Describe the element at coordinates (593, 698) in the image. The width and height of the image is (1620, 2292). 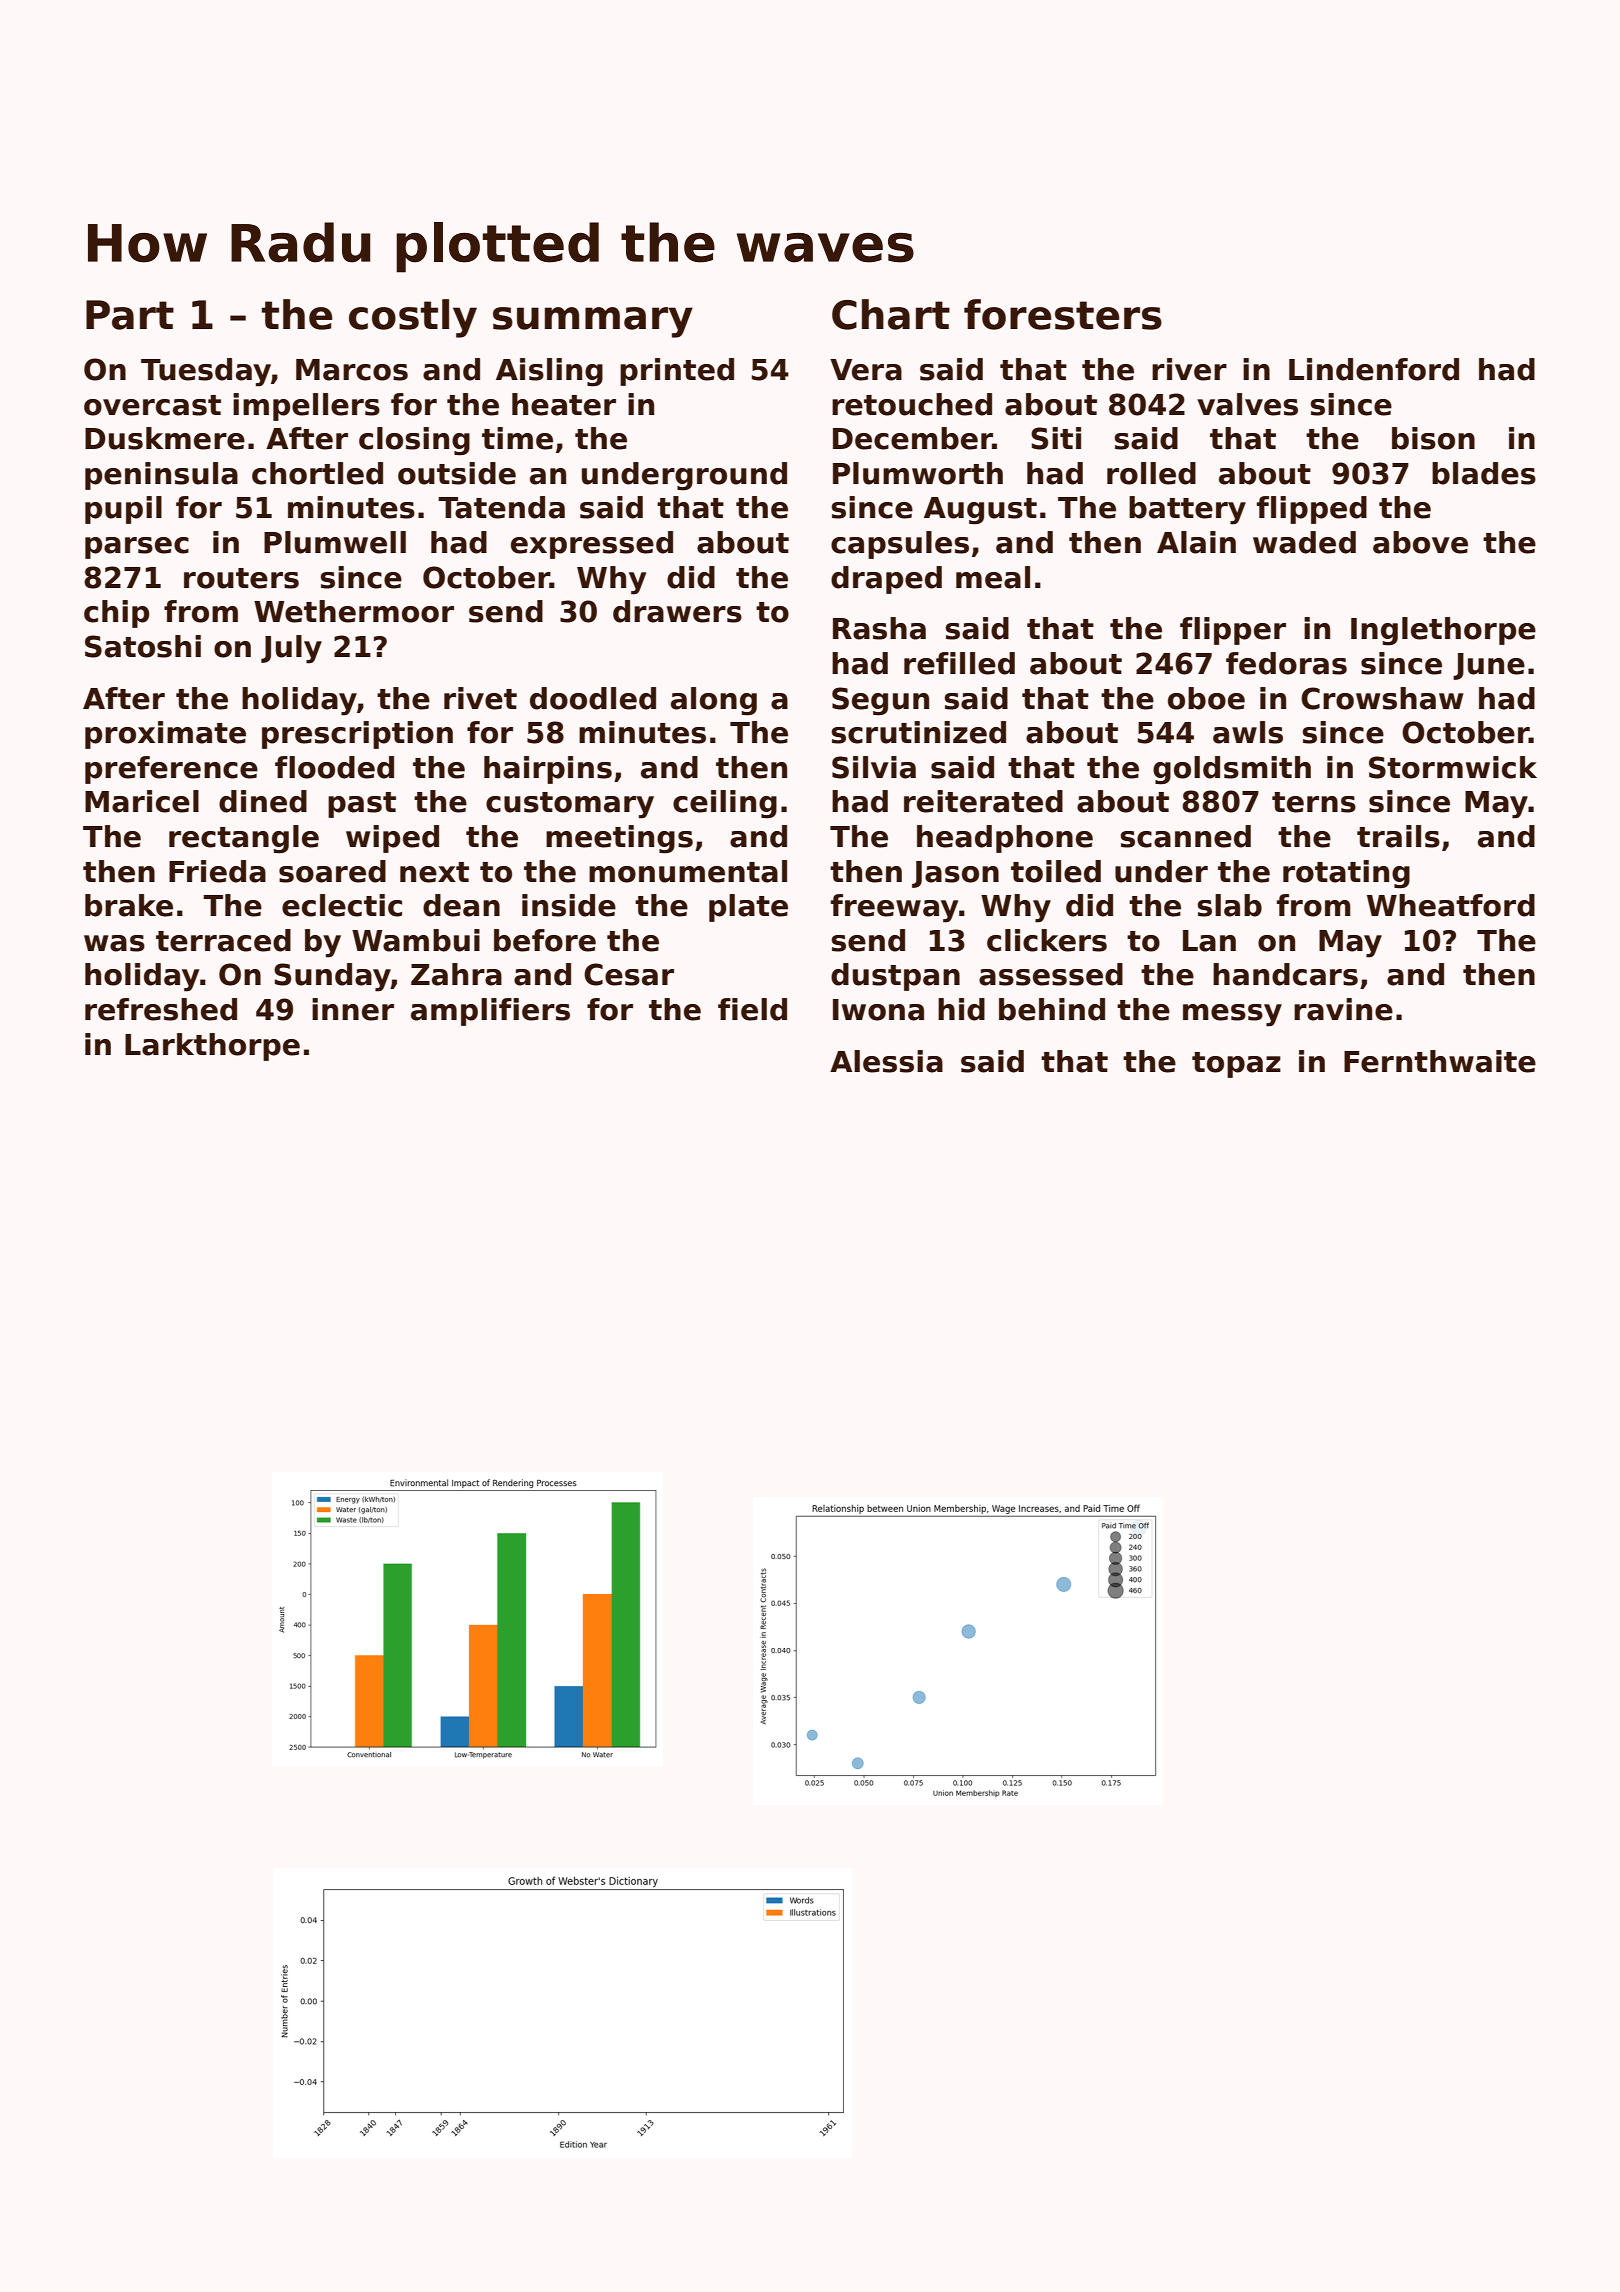
I see `doodled` at that location.
